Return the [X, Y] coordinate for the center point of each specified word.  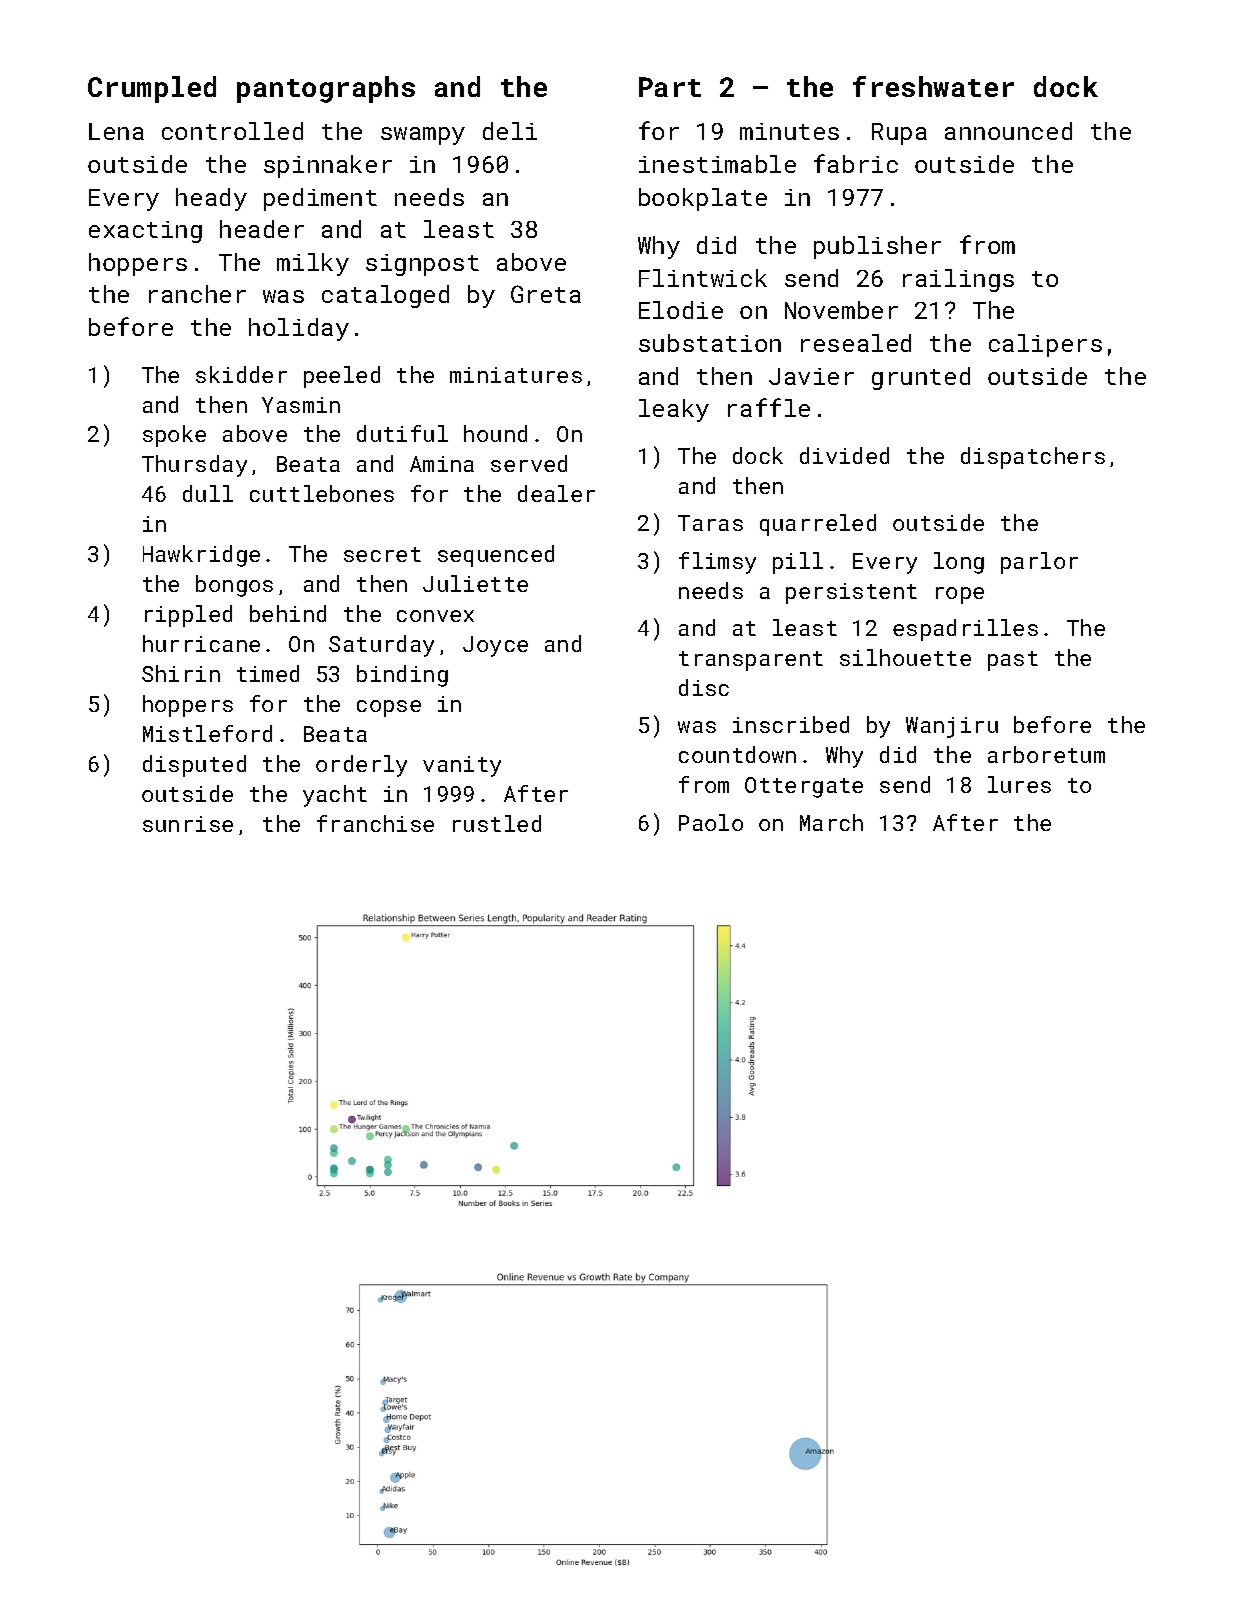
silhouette [905, 657]
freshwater [933, 86]
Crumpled [152, 89]
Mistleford [207, 733]
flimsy [717, 563]
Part [670, 87]
